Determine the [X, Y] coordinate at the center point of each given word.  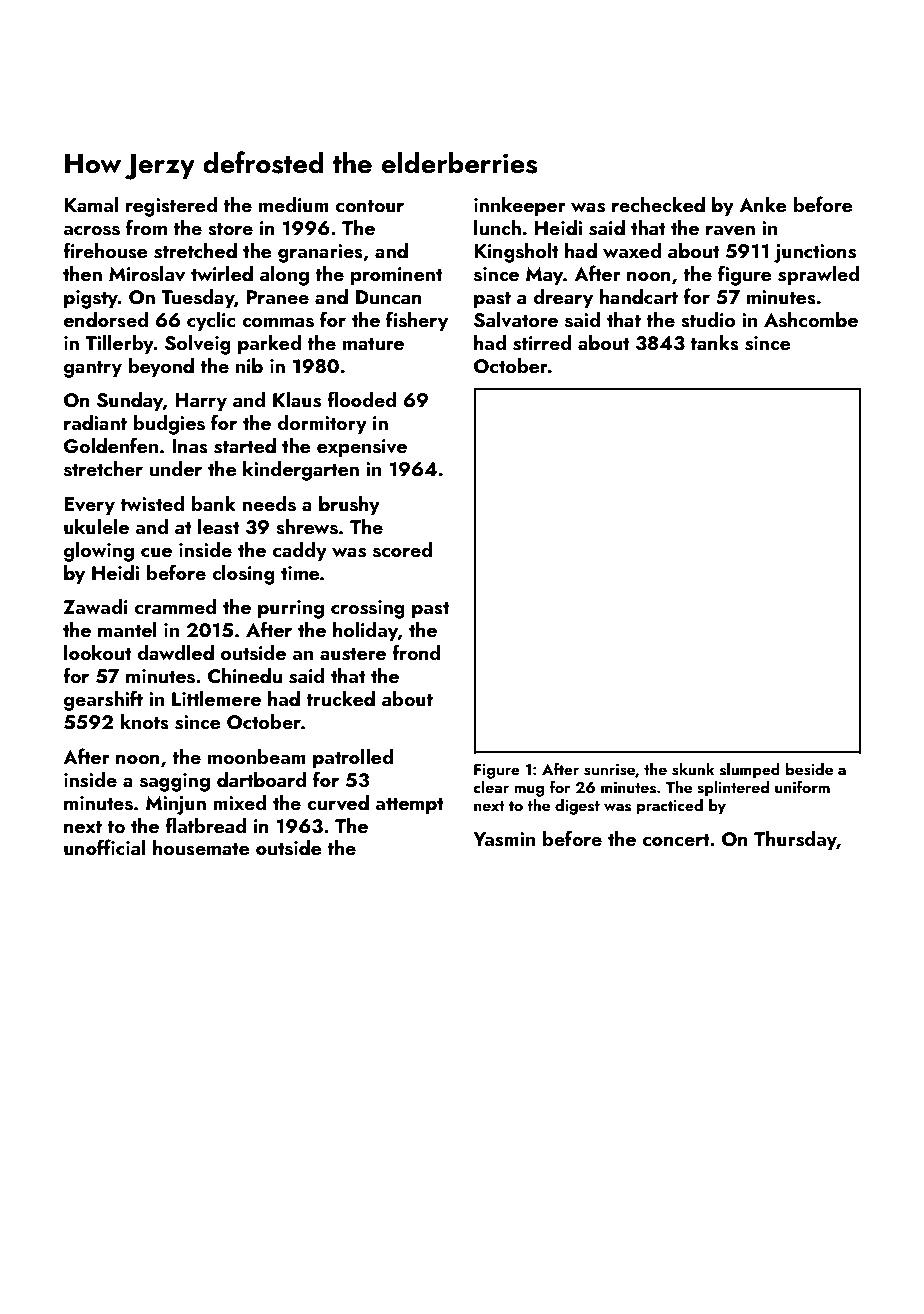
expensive [362, 448]
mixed [239, 802]
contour [370, 206]
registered [171, 207]
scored [402, 550]
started [245, 446]
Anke [762, 204]
